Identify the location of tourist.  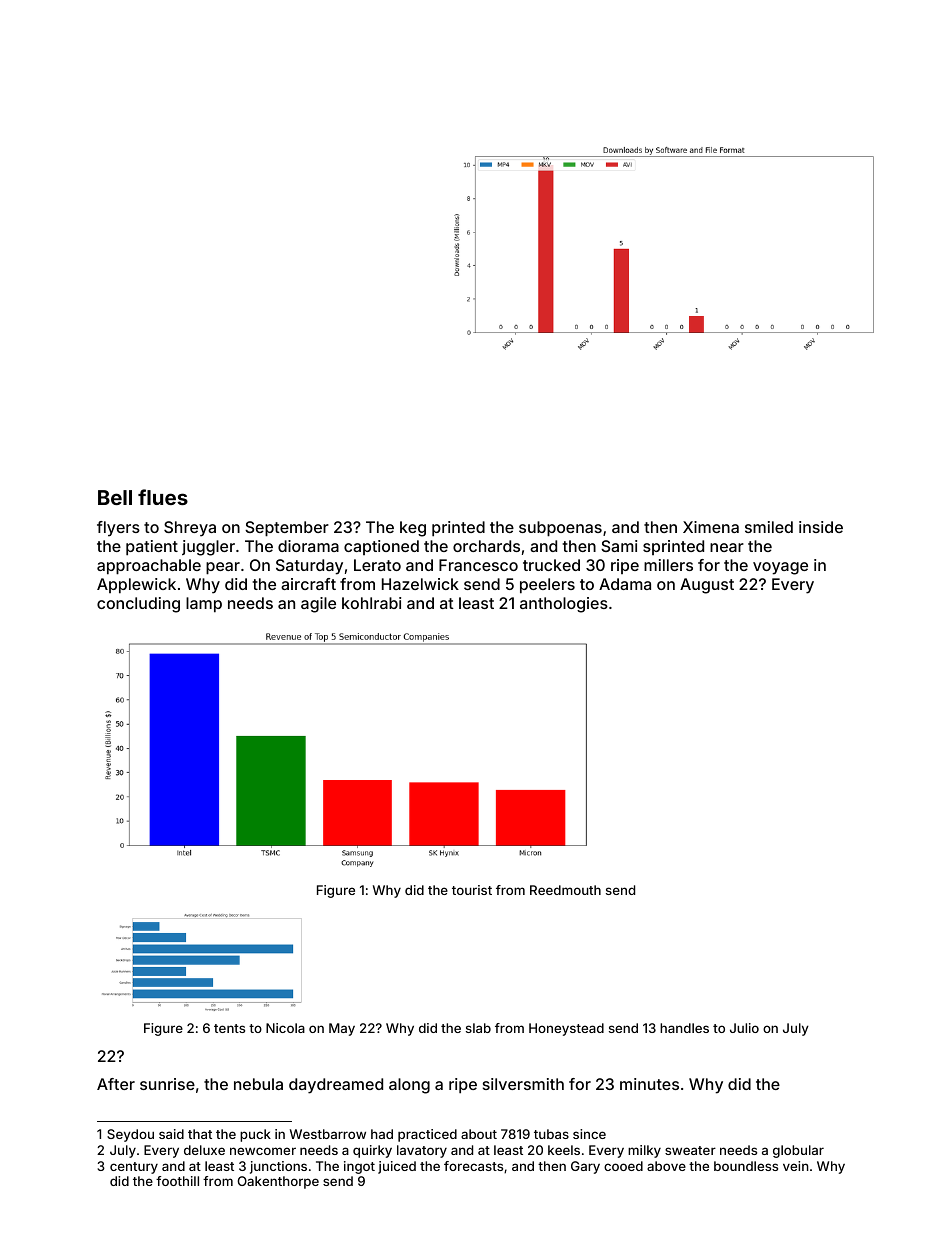
(472, 890).
